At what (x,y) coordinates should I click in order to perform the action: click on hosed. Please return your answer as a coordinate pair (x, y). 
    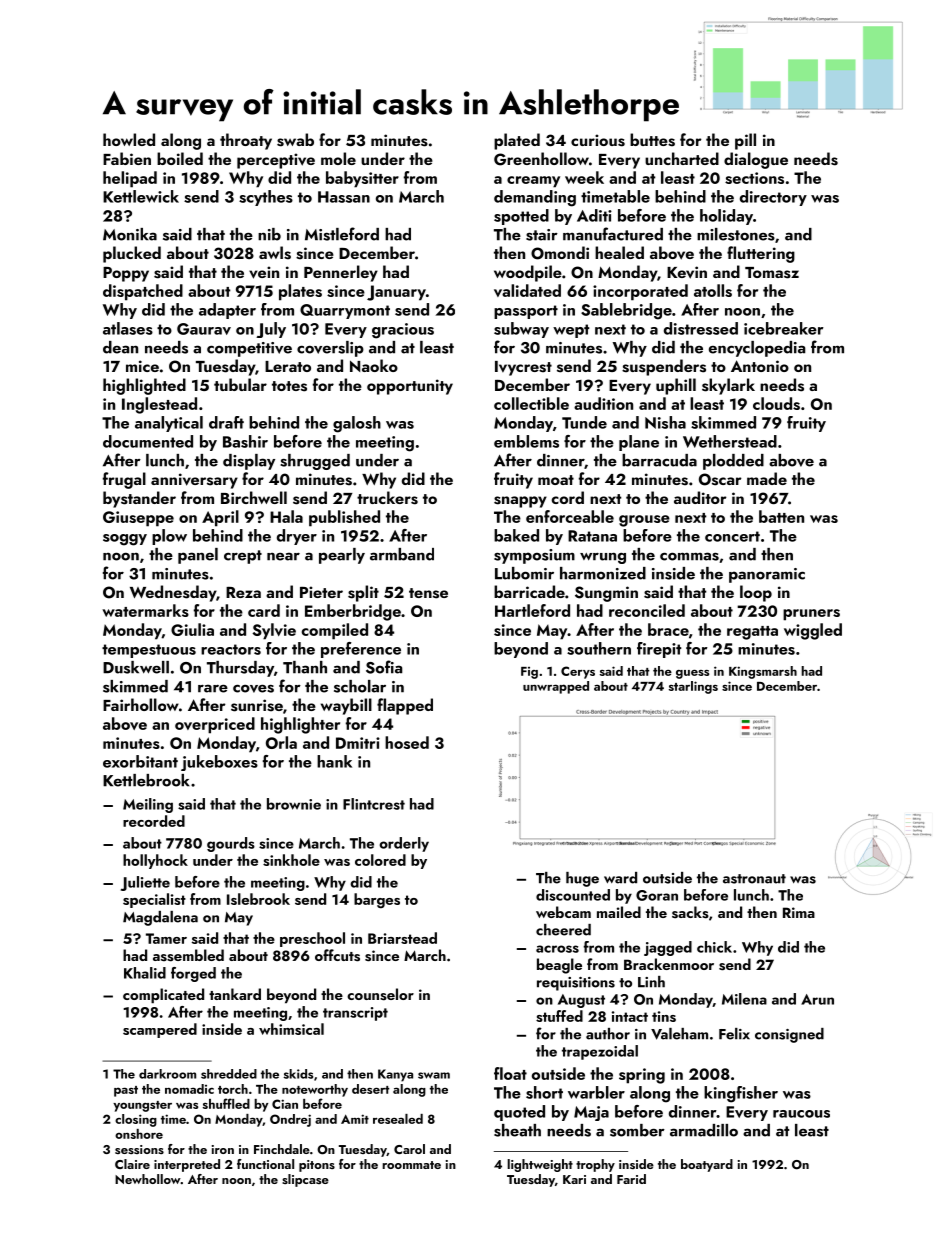
    Looking at the image, I should click on (407, 742).
